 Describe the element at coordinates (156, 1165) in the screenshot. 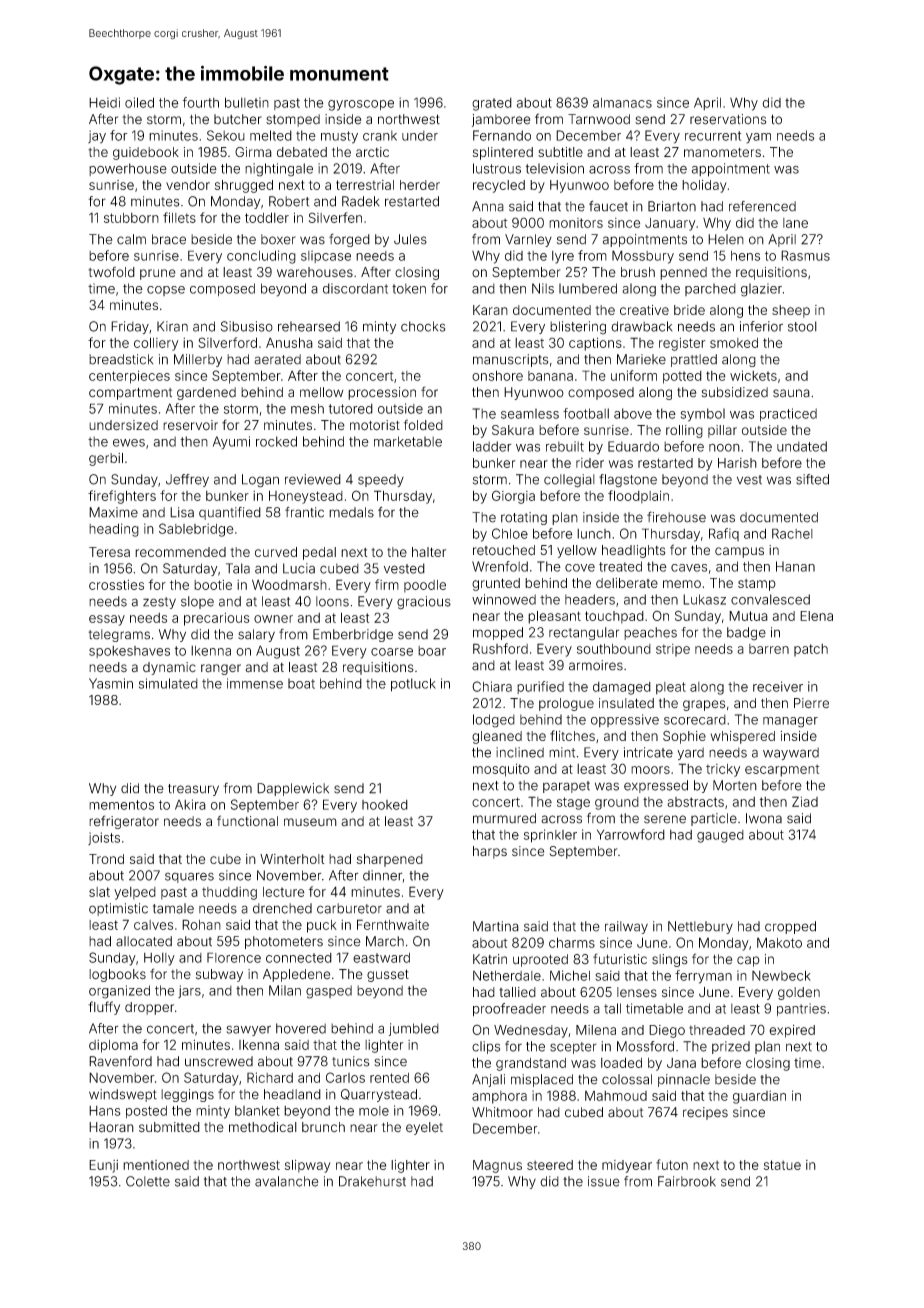

I see `mentioned` at that location.
